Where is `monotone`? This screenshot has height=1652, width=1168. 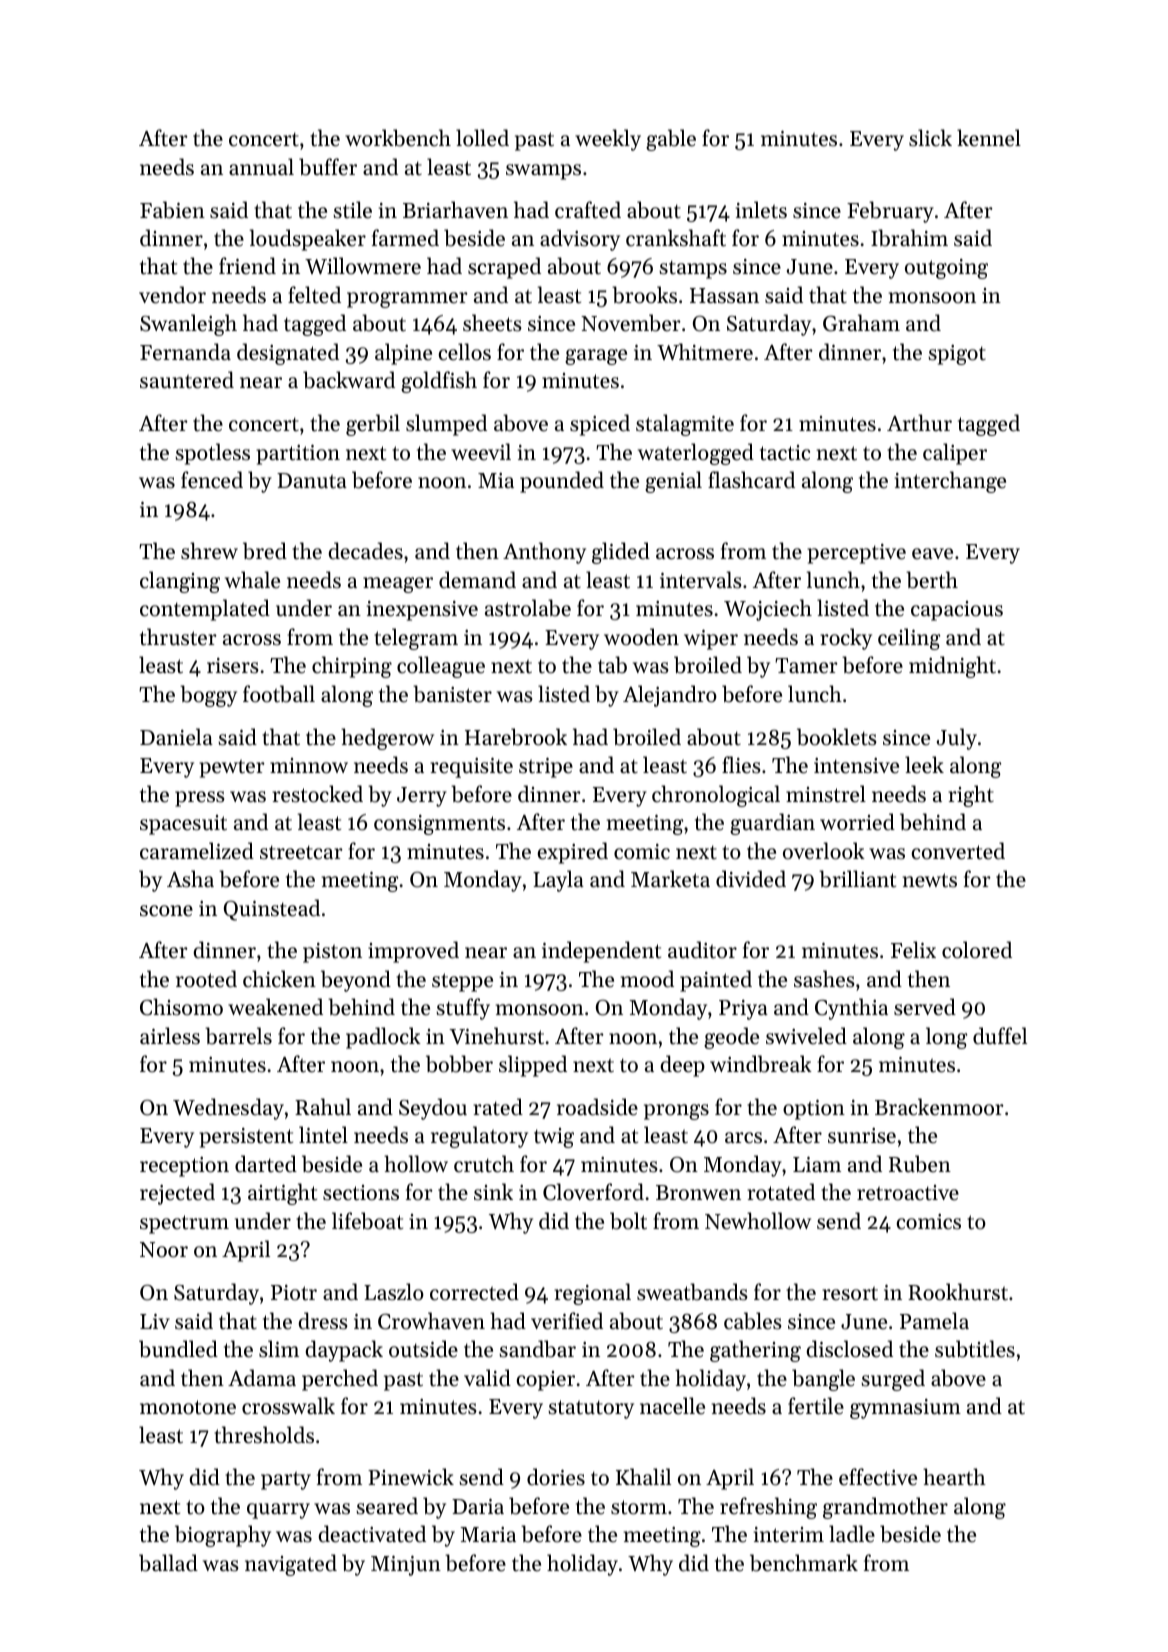
monotone is located at coordinates (188, 1407).
